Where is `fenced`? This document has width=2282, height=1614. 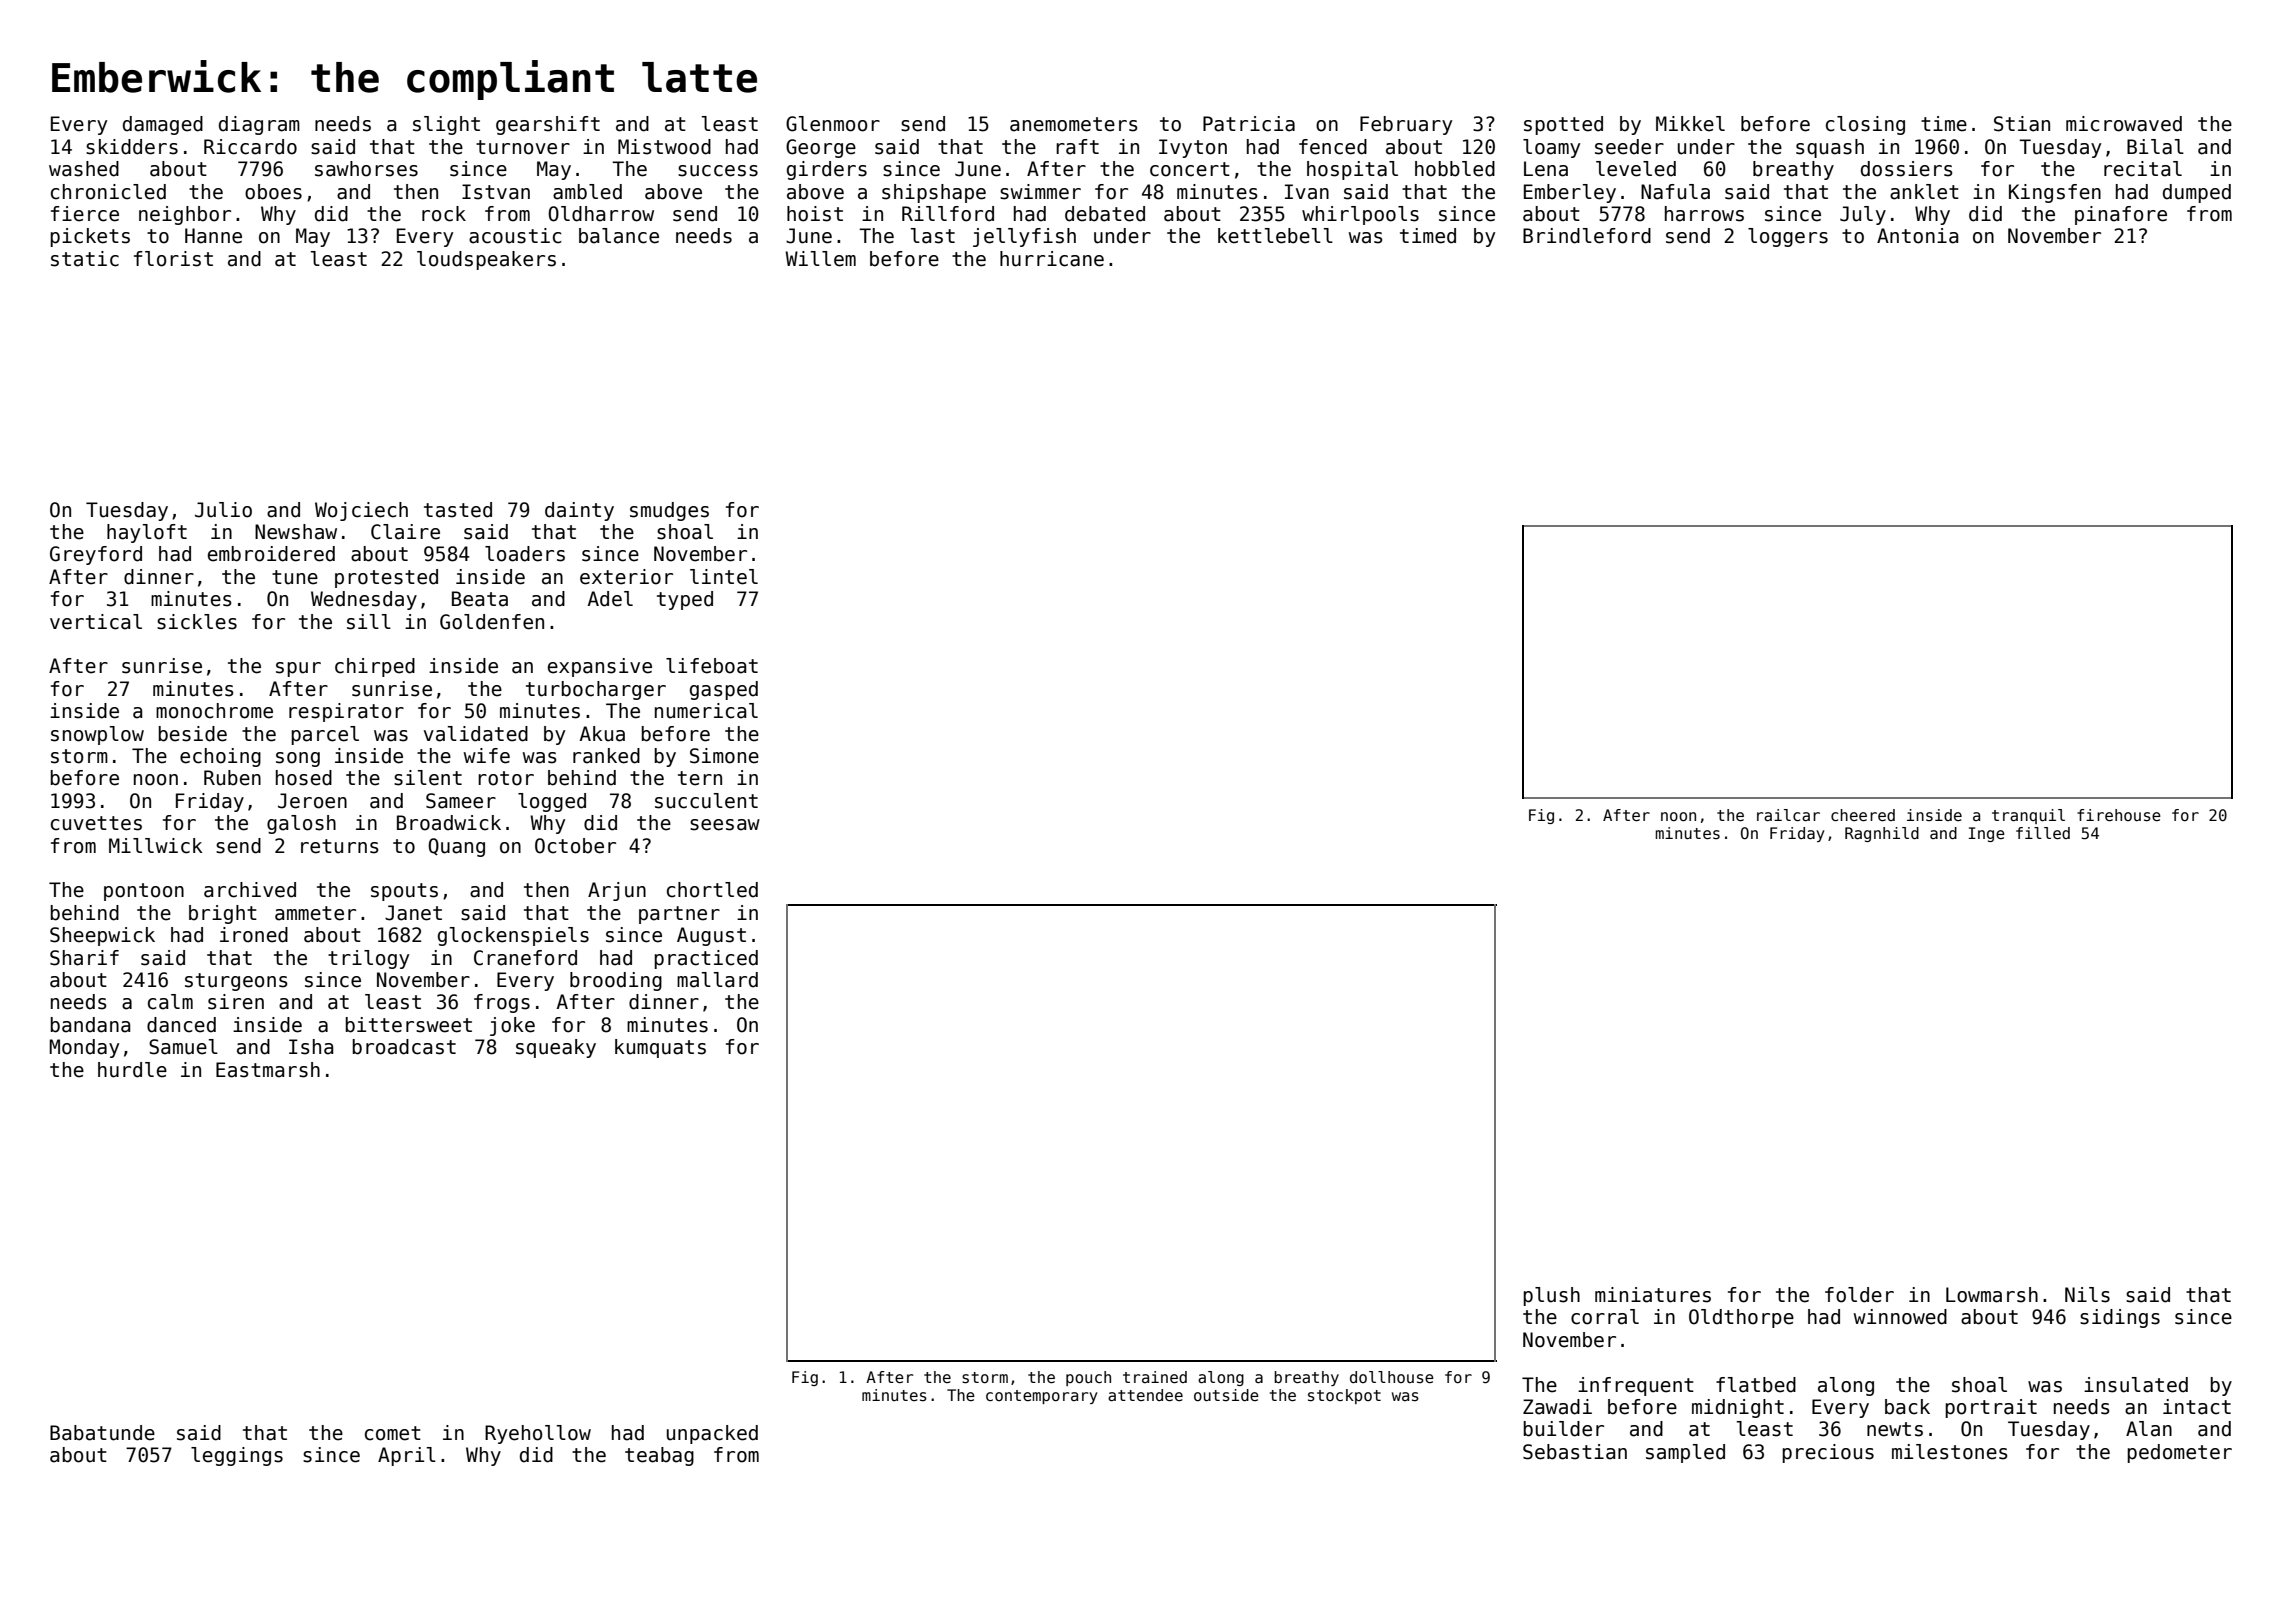
fenced is located at coordinates (1333, 147).
